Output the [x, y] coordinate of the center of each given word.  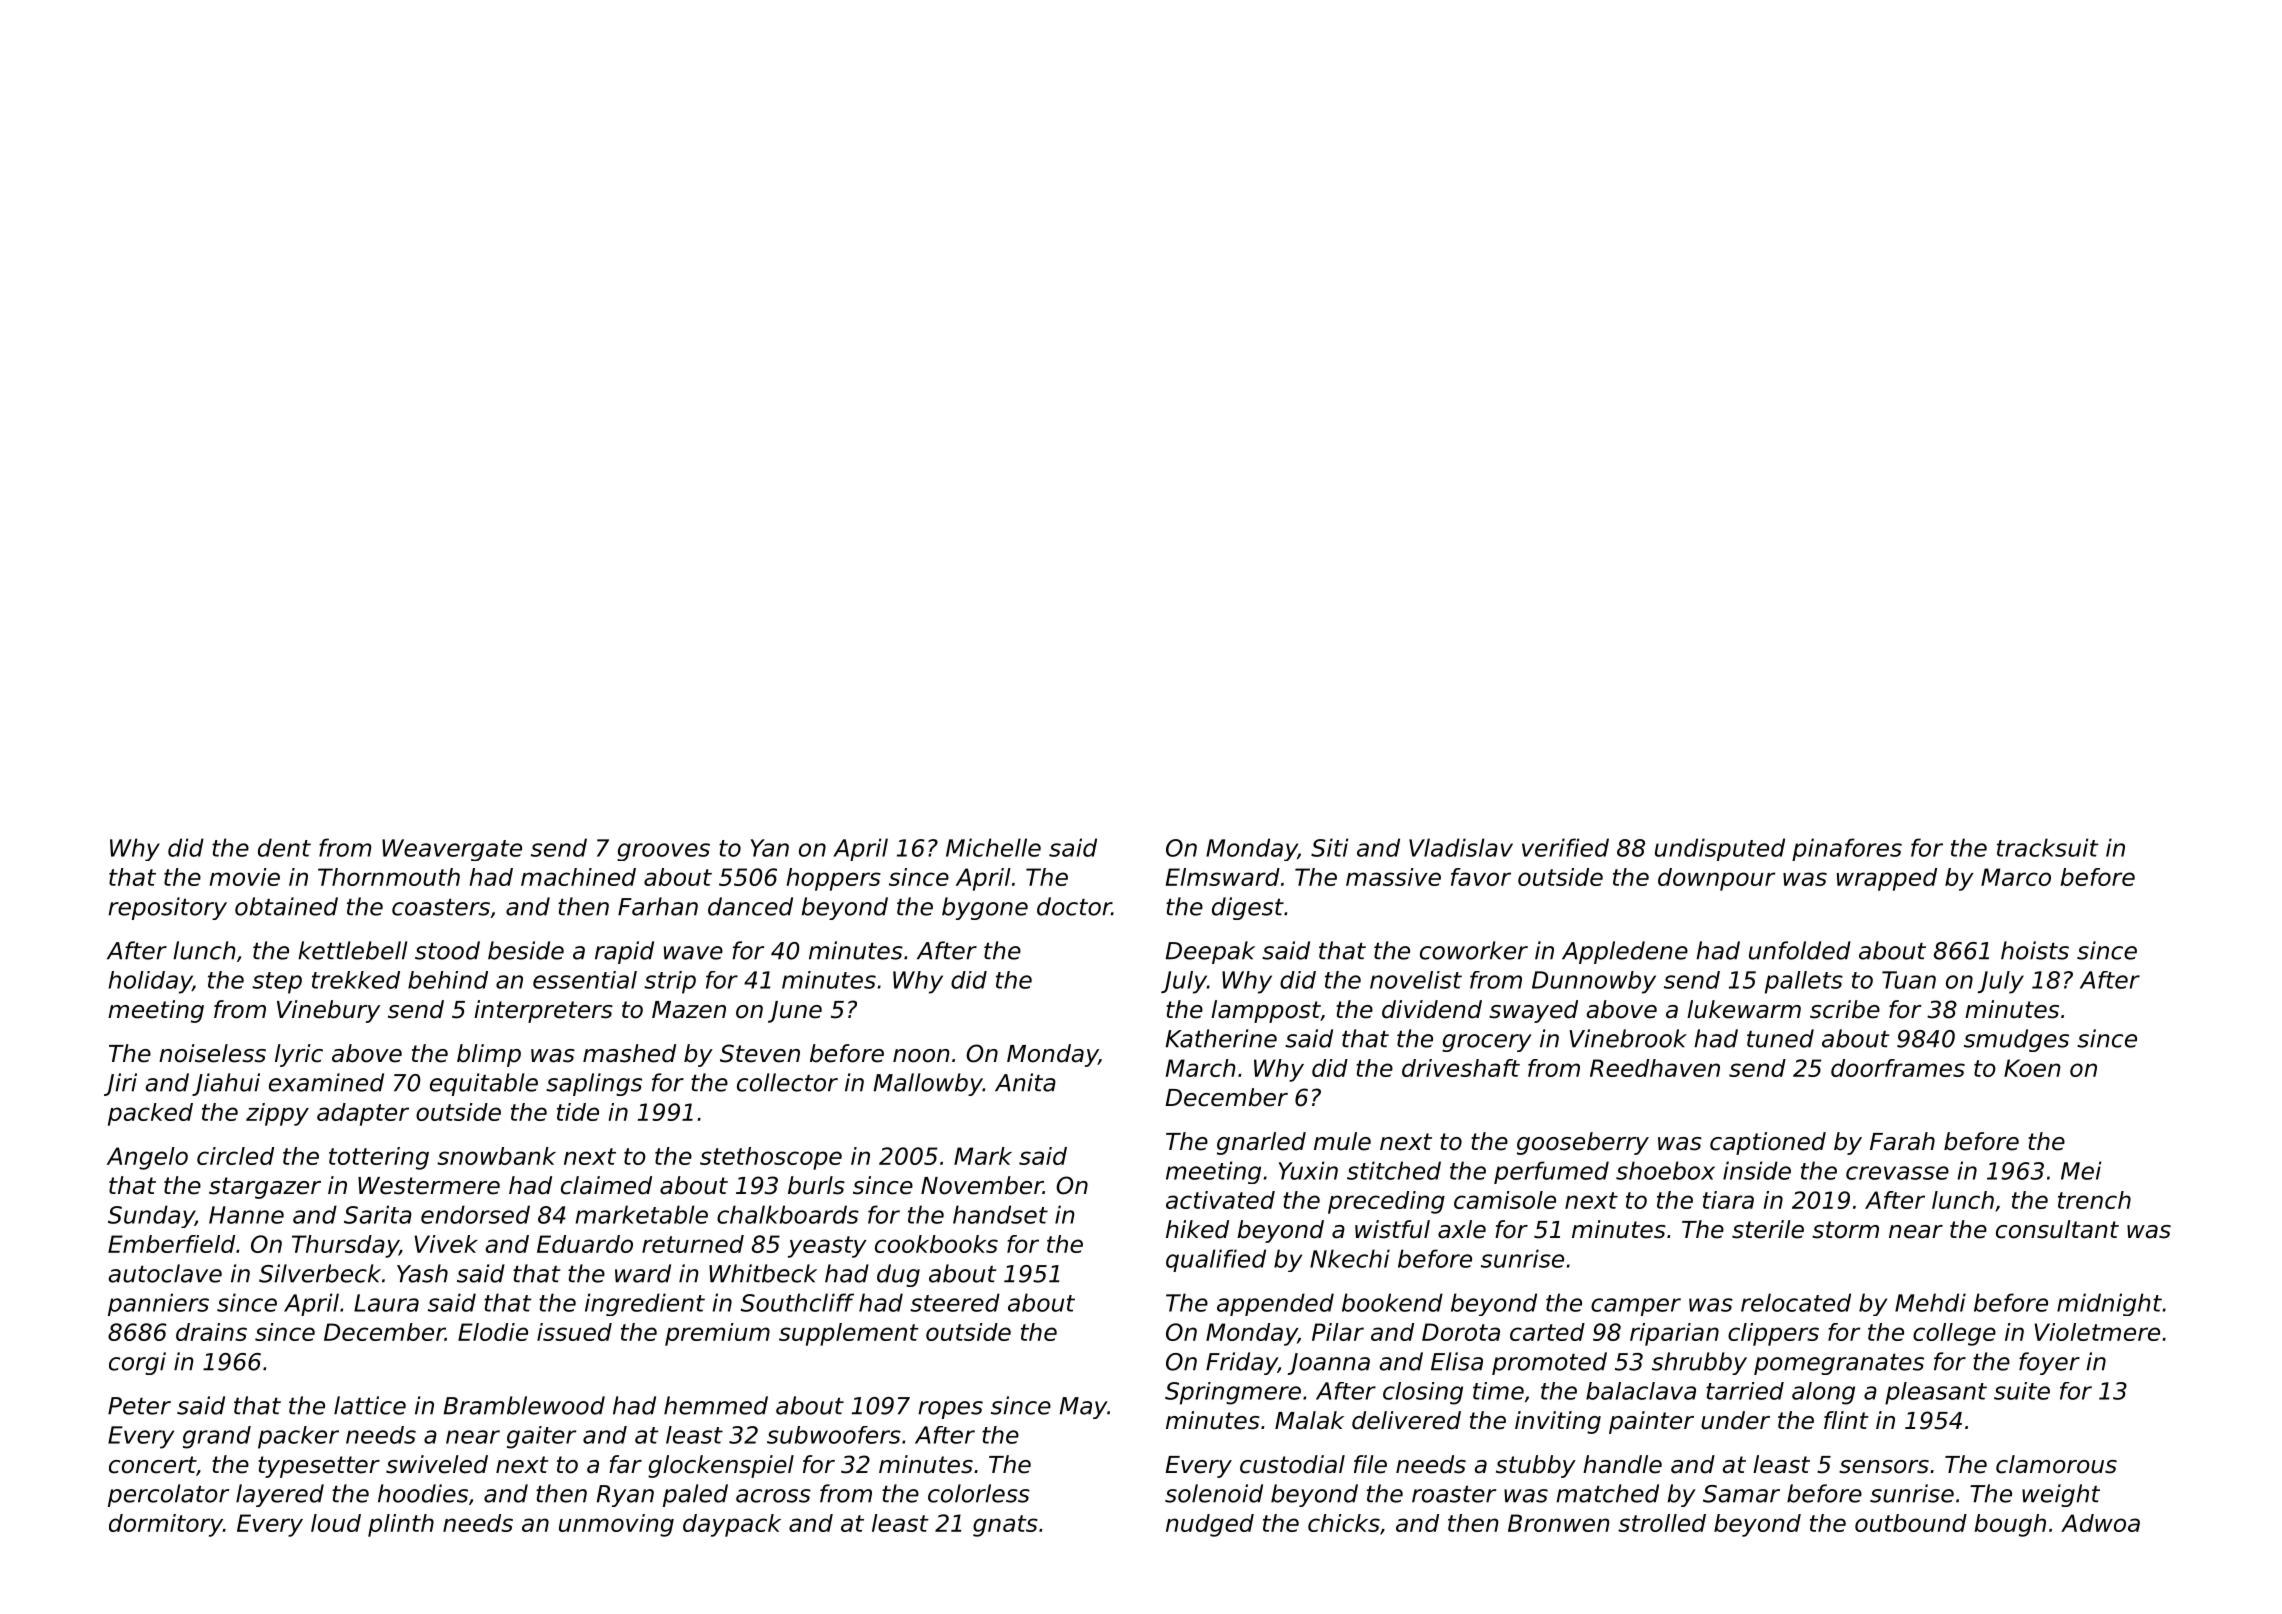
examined [326, 1082]
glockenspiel [721, 1466]
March [1201, 1068]
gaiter [541, 1437]
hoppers [833, 879]
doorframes [1898, 1068]
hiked [1197, 1229]
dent [284, 847]
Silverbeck [320, 1273]
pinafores [1847, 849]
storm [1845, 1230]
